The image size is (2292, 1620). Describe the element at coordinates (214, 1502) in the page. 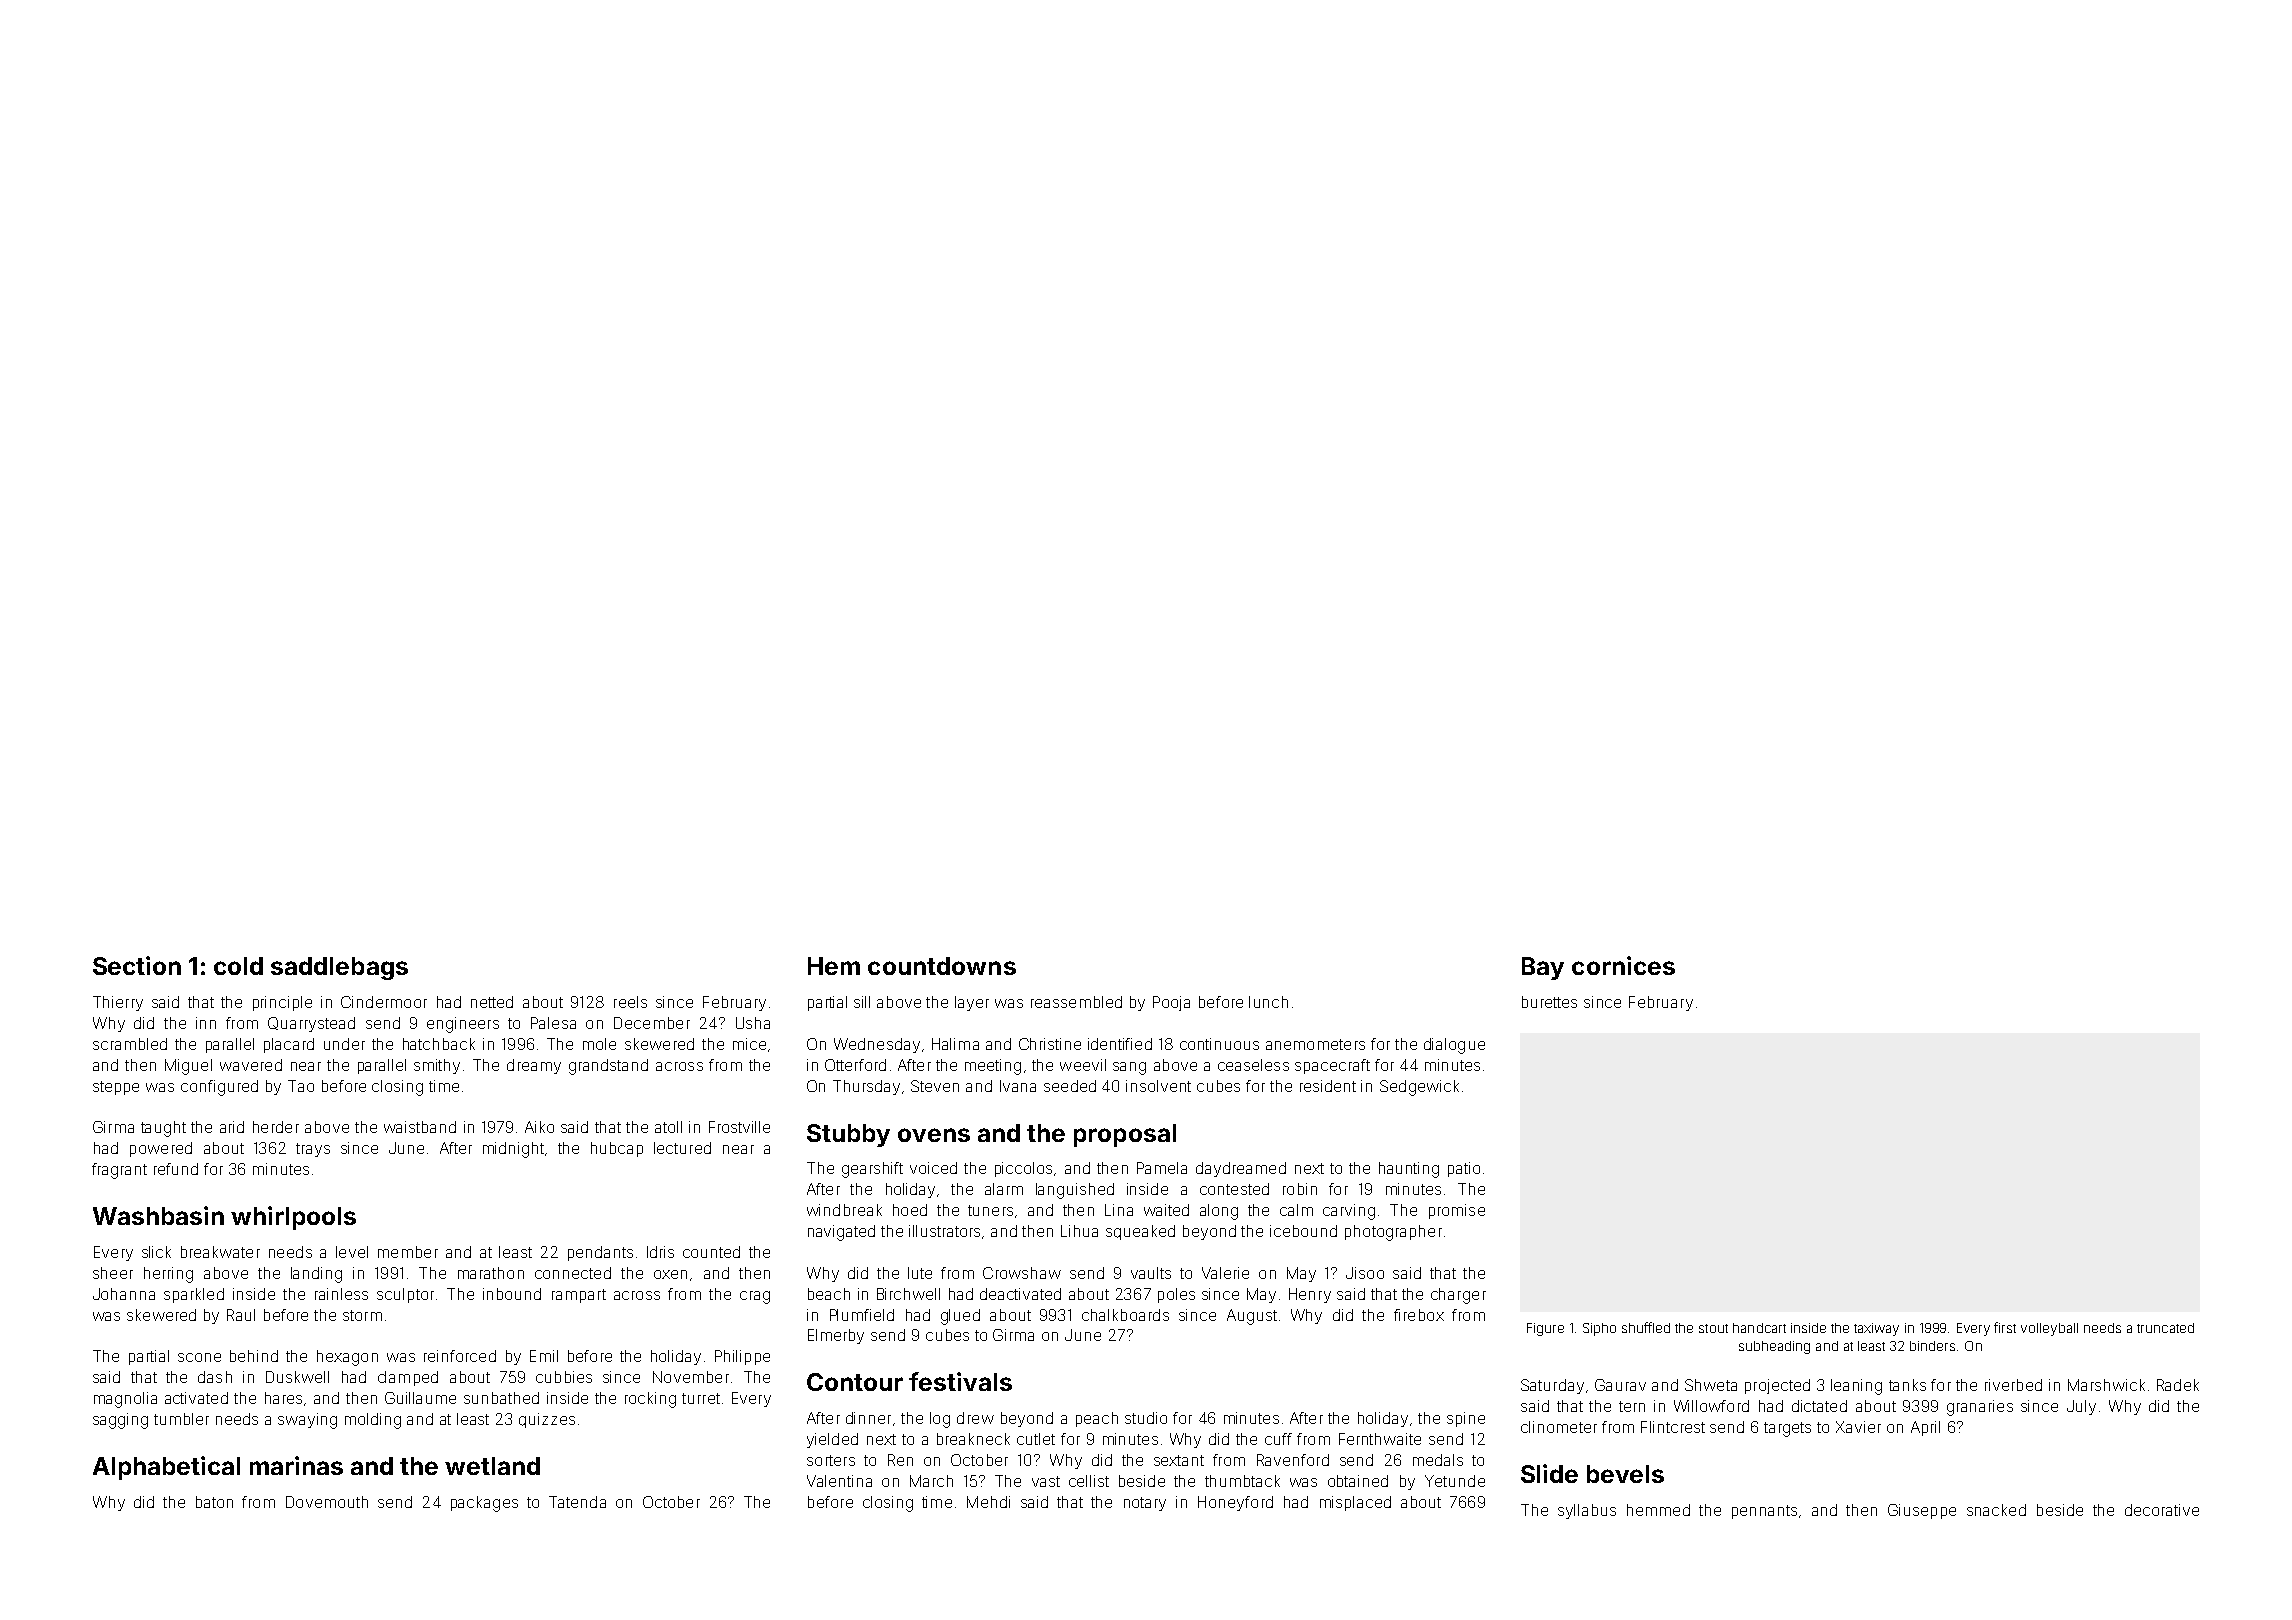

I see `baton` at that location.
